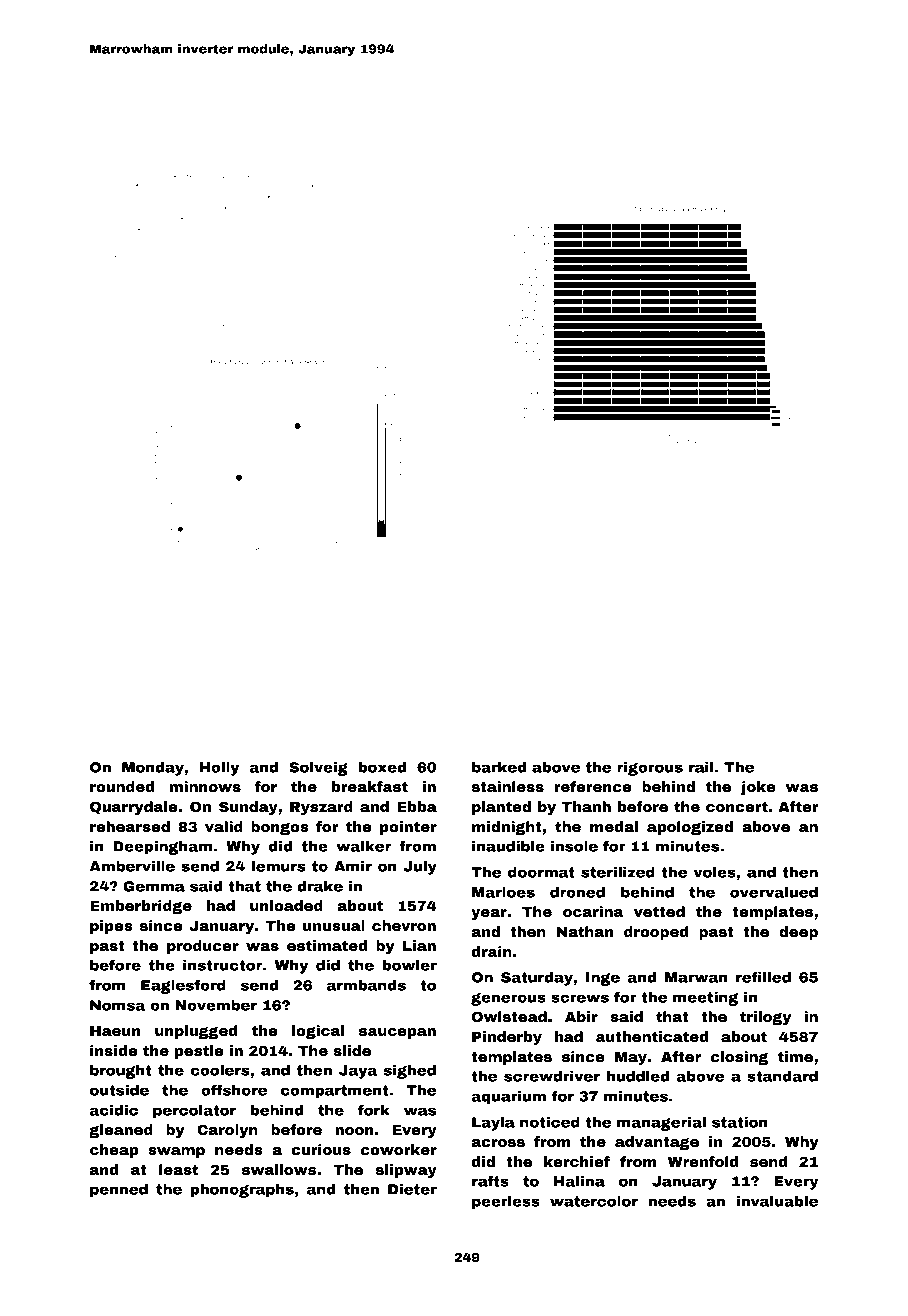 This screenshot has height=1316, width=908. What do you see at coordinates (661, 1124) in the screenshot?
I see `managerial` at bounding box center [661, 1124].
